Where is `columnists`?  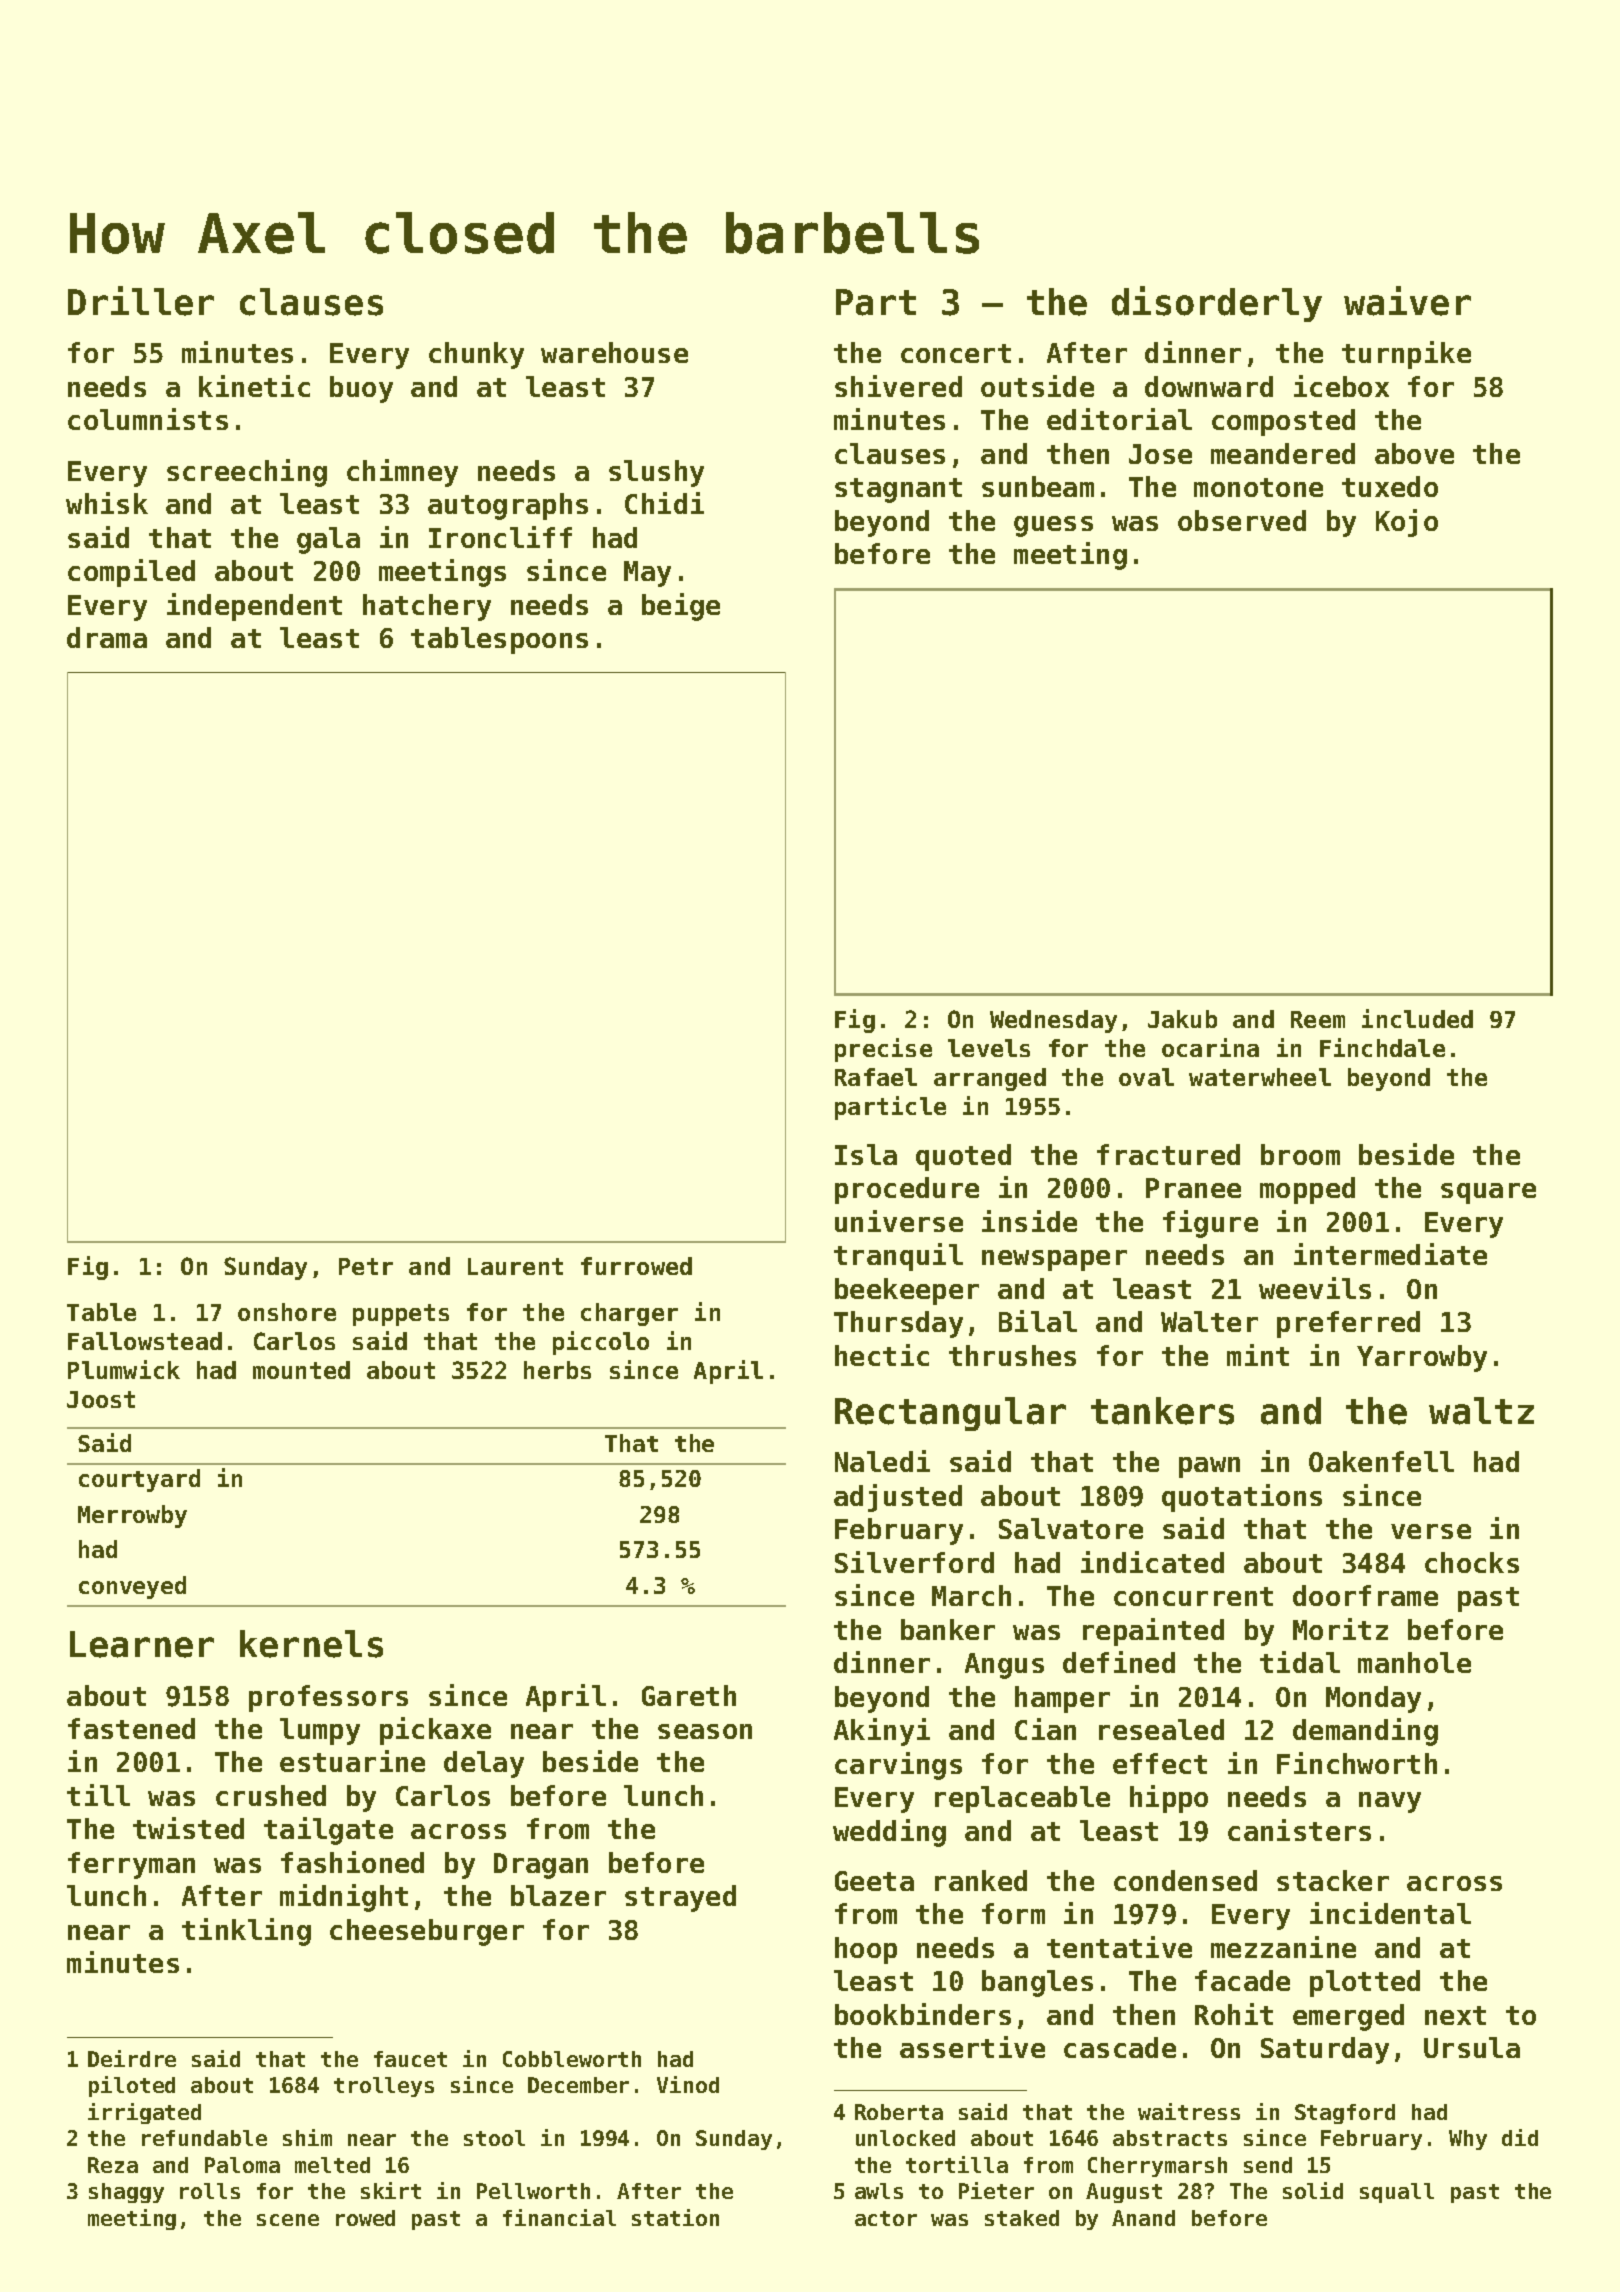 columnists is located at coordinates (148, 419).
